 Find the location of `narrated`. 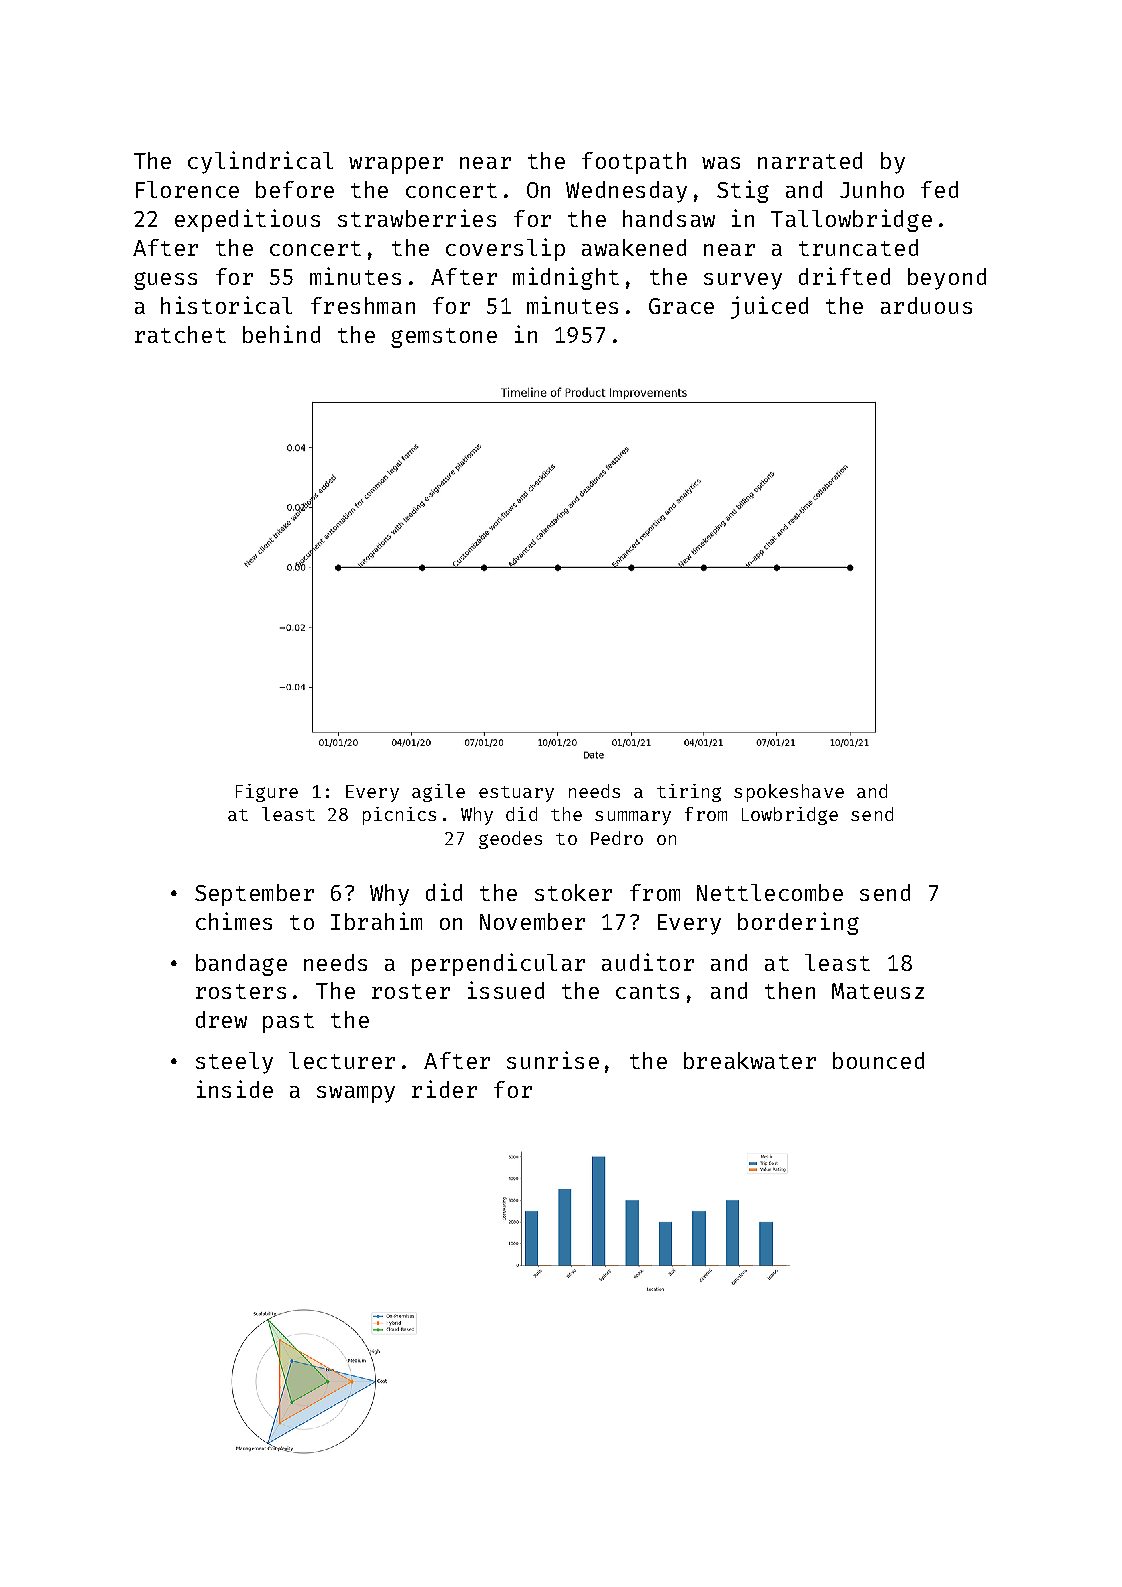

narrated is located at coordinates (810, 160).
